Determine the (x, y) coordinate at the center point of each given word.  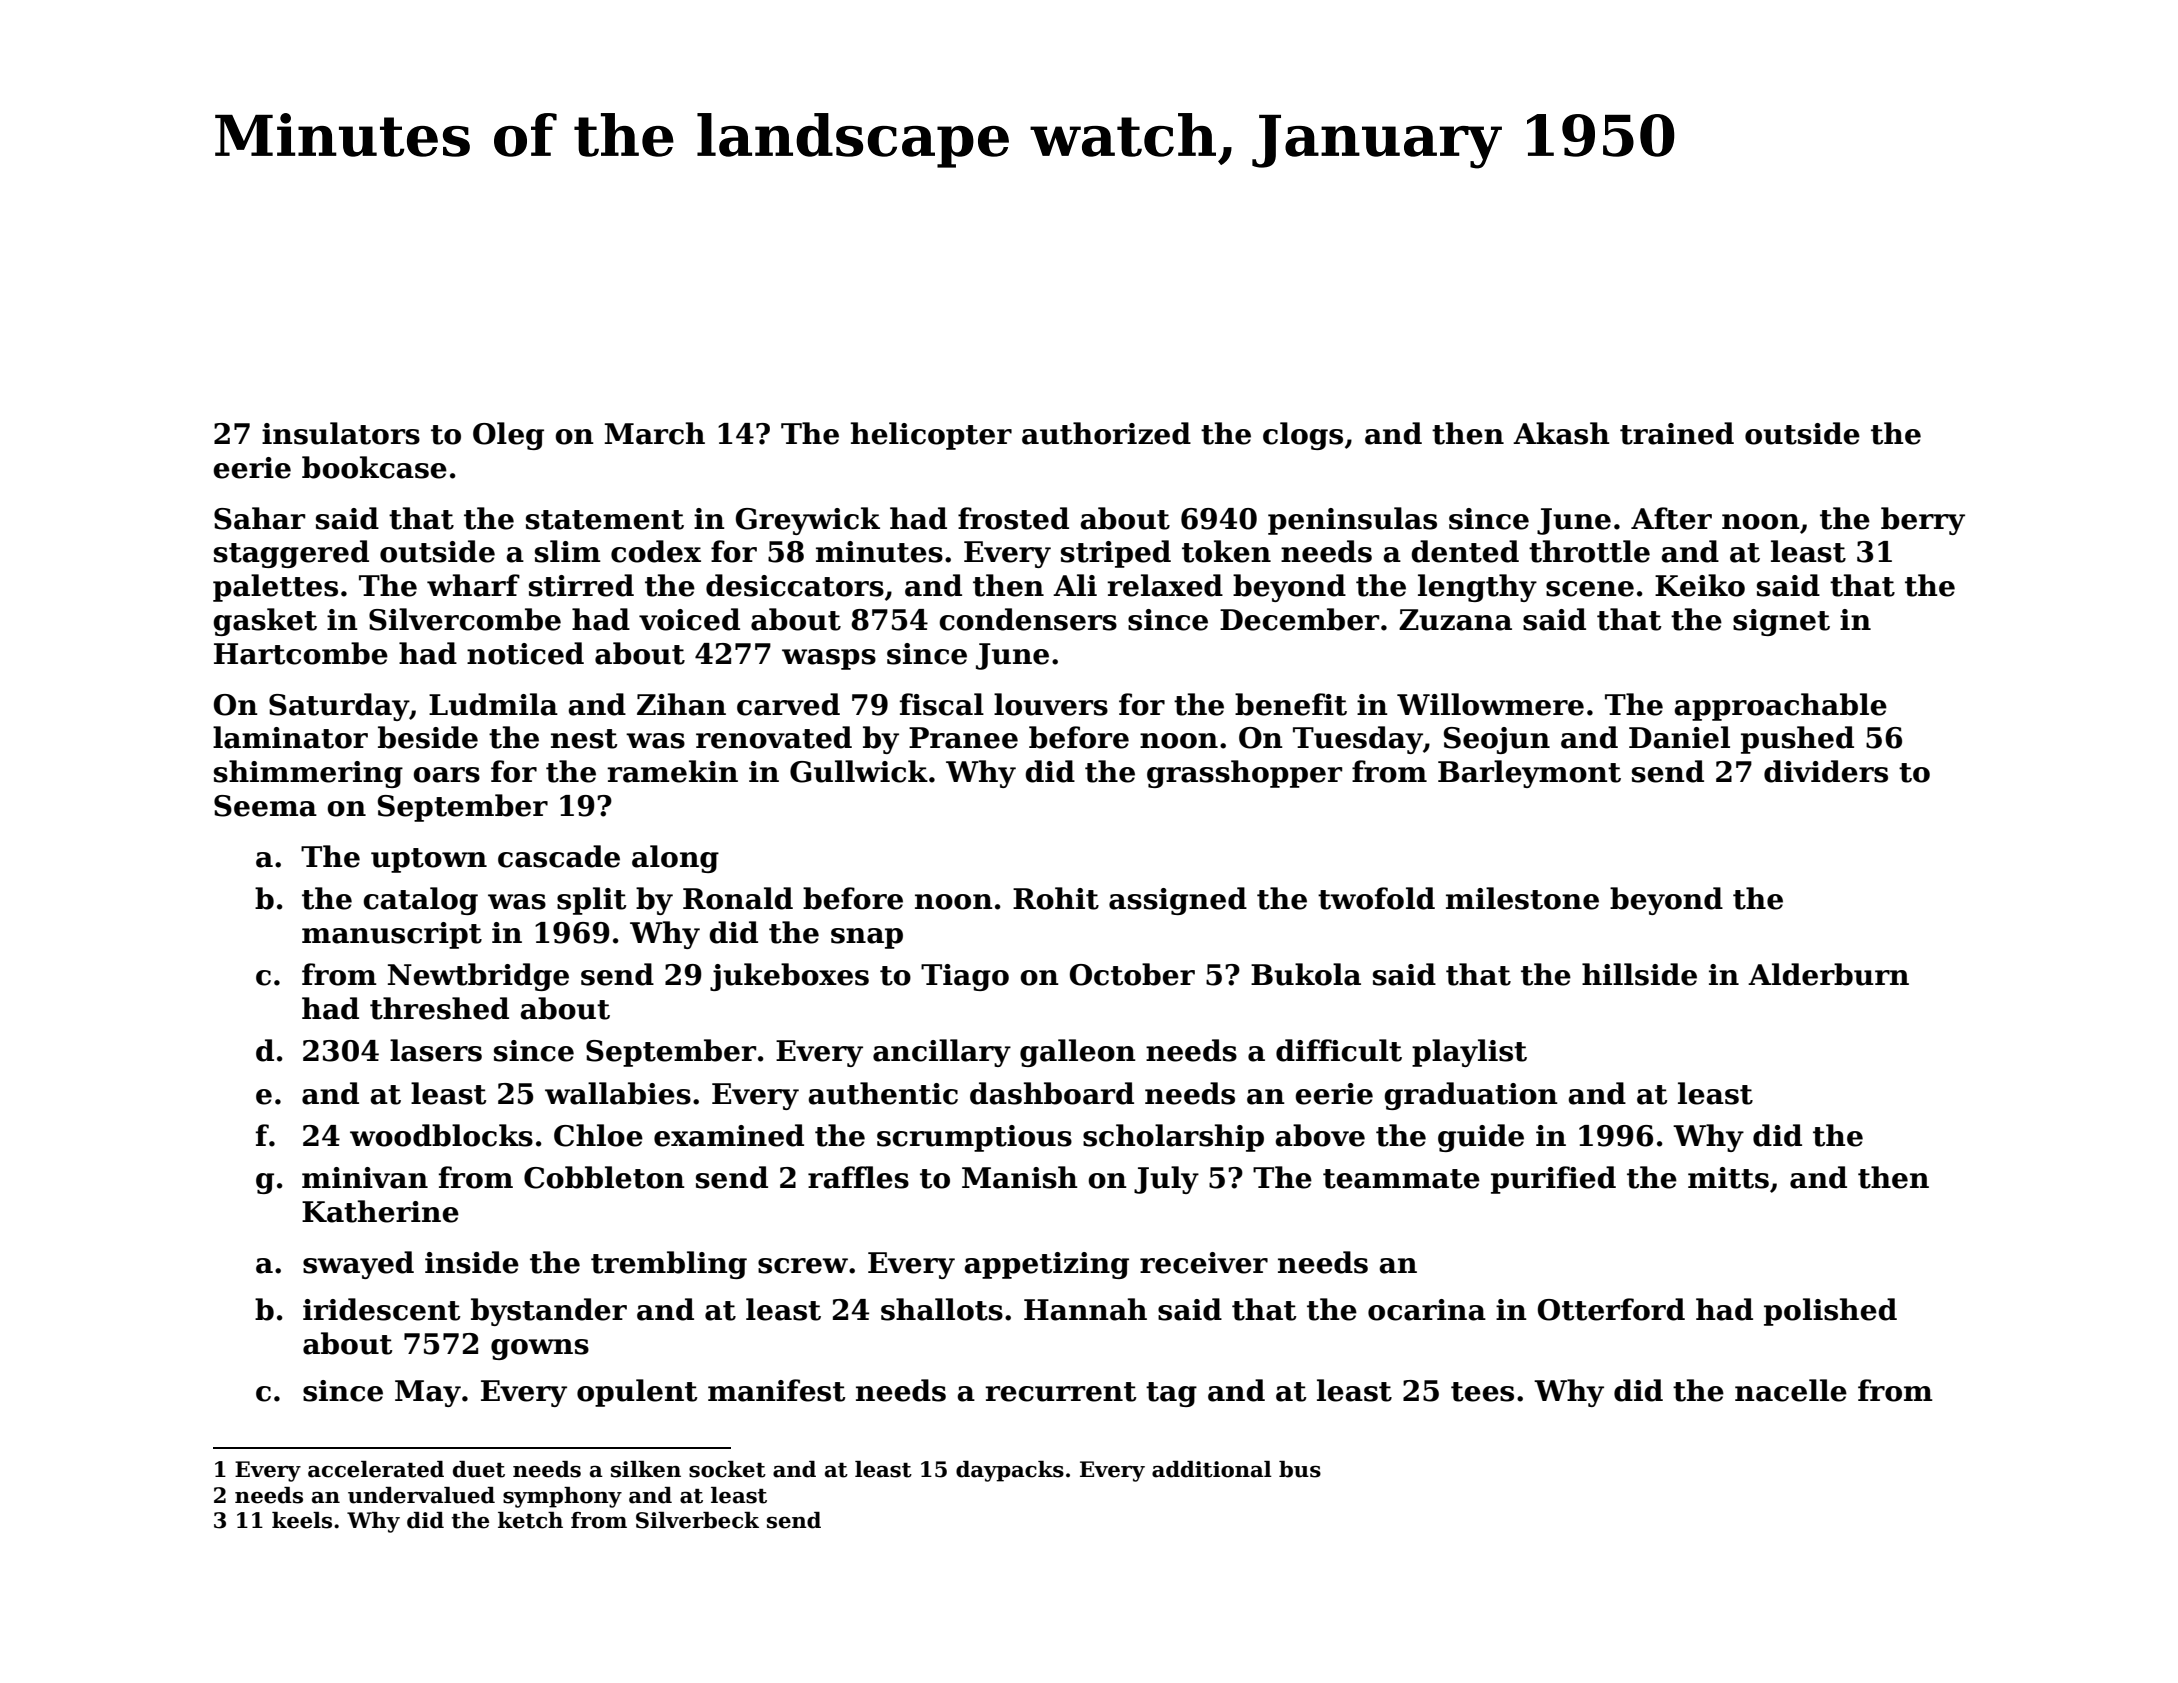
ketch (530, 1520)
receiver (1204, 1263)
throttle (1589, 551)
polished (1830, 1312)
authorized (1106, 433)
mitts (1728, 1178)
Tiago (965, 977)
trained (1677, 433)
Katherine (380, 1211)
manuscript (392, 935)
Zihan (681, 704)
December (1299, 619)
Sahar (259, 518)
